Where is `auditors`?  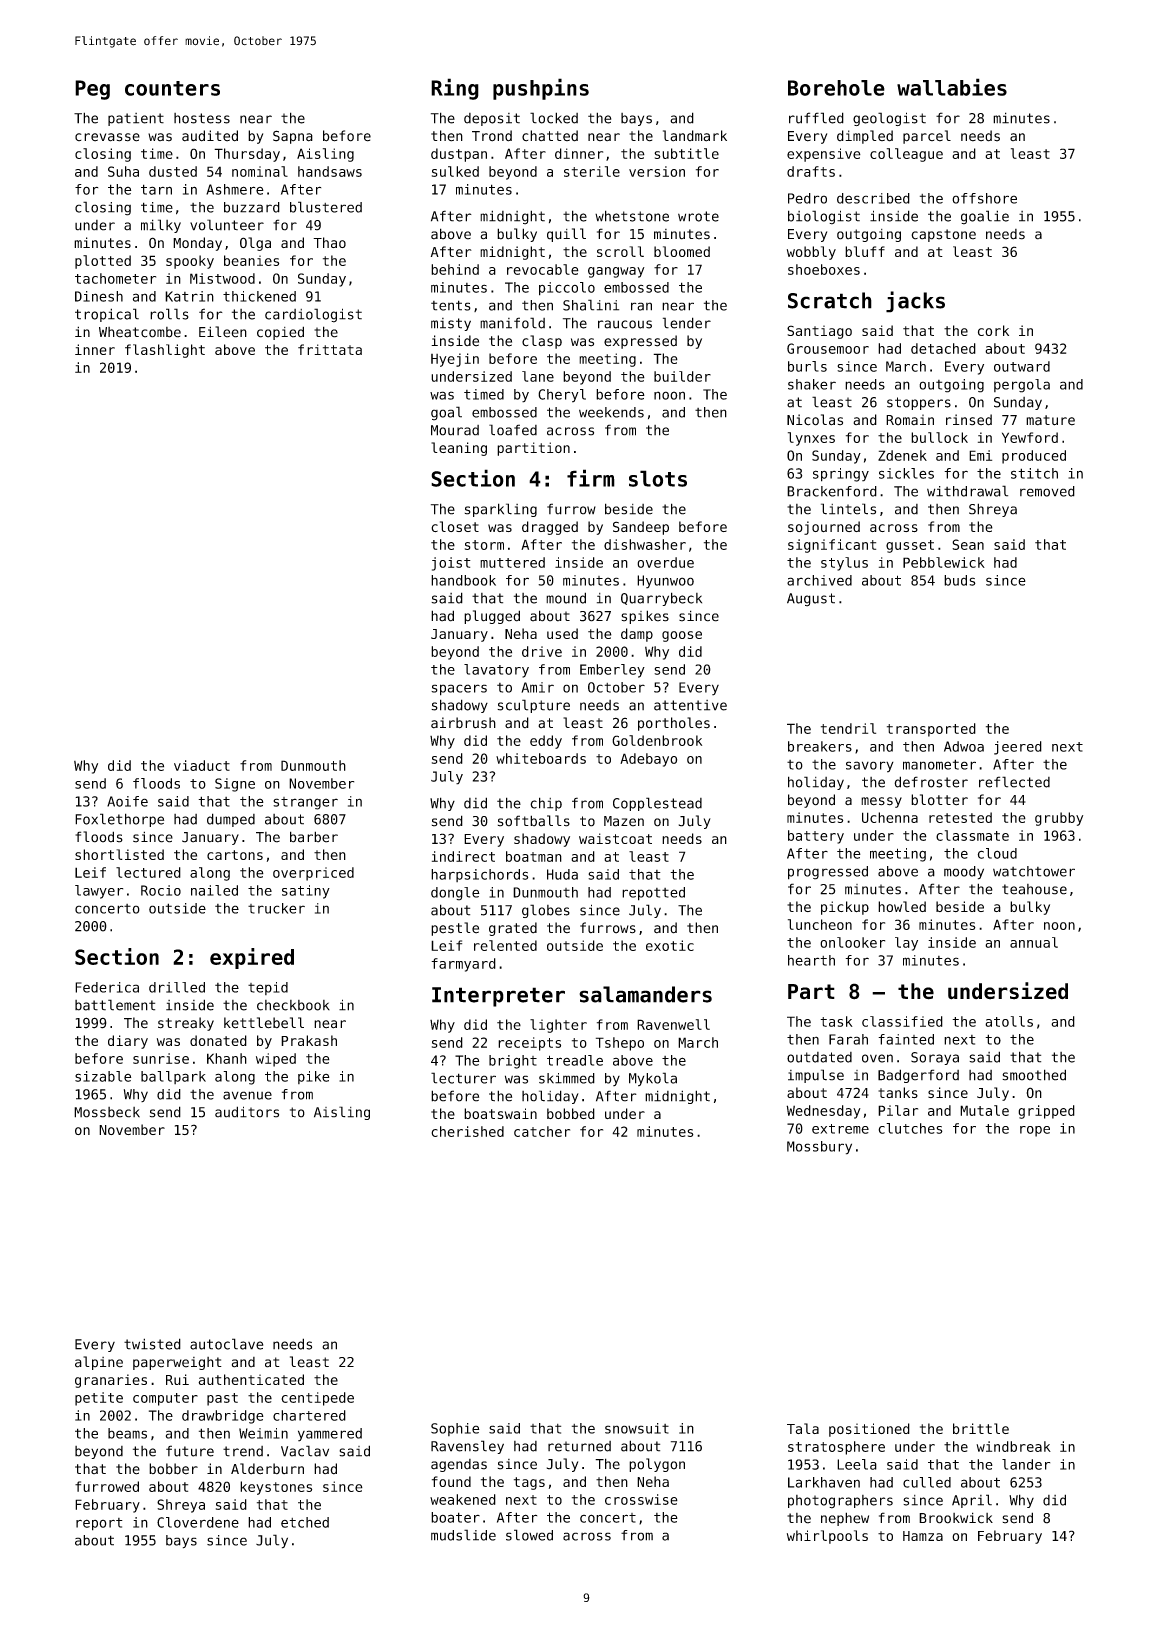
auditors is located at coordinates (247, 1112).
